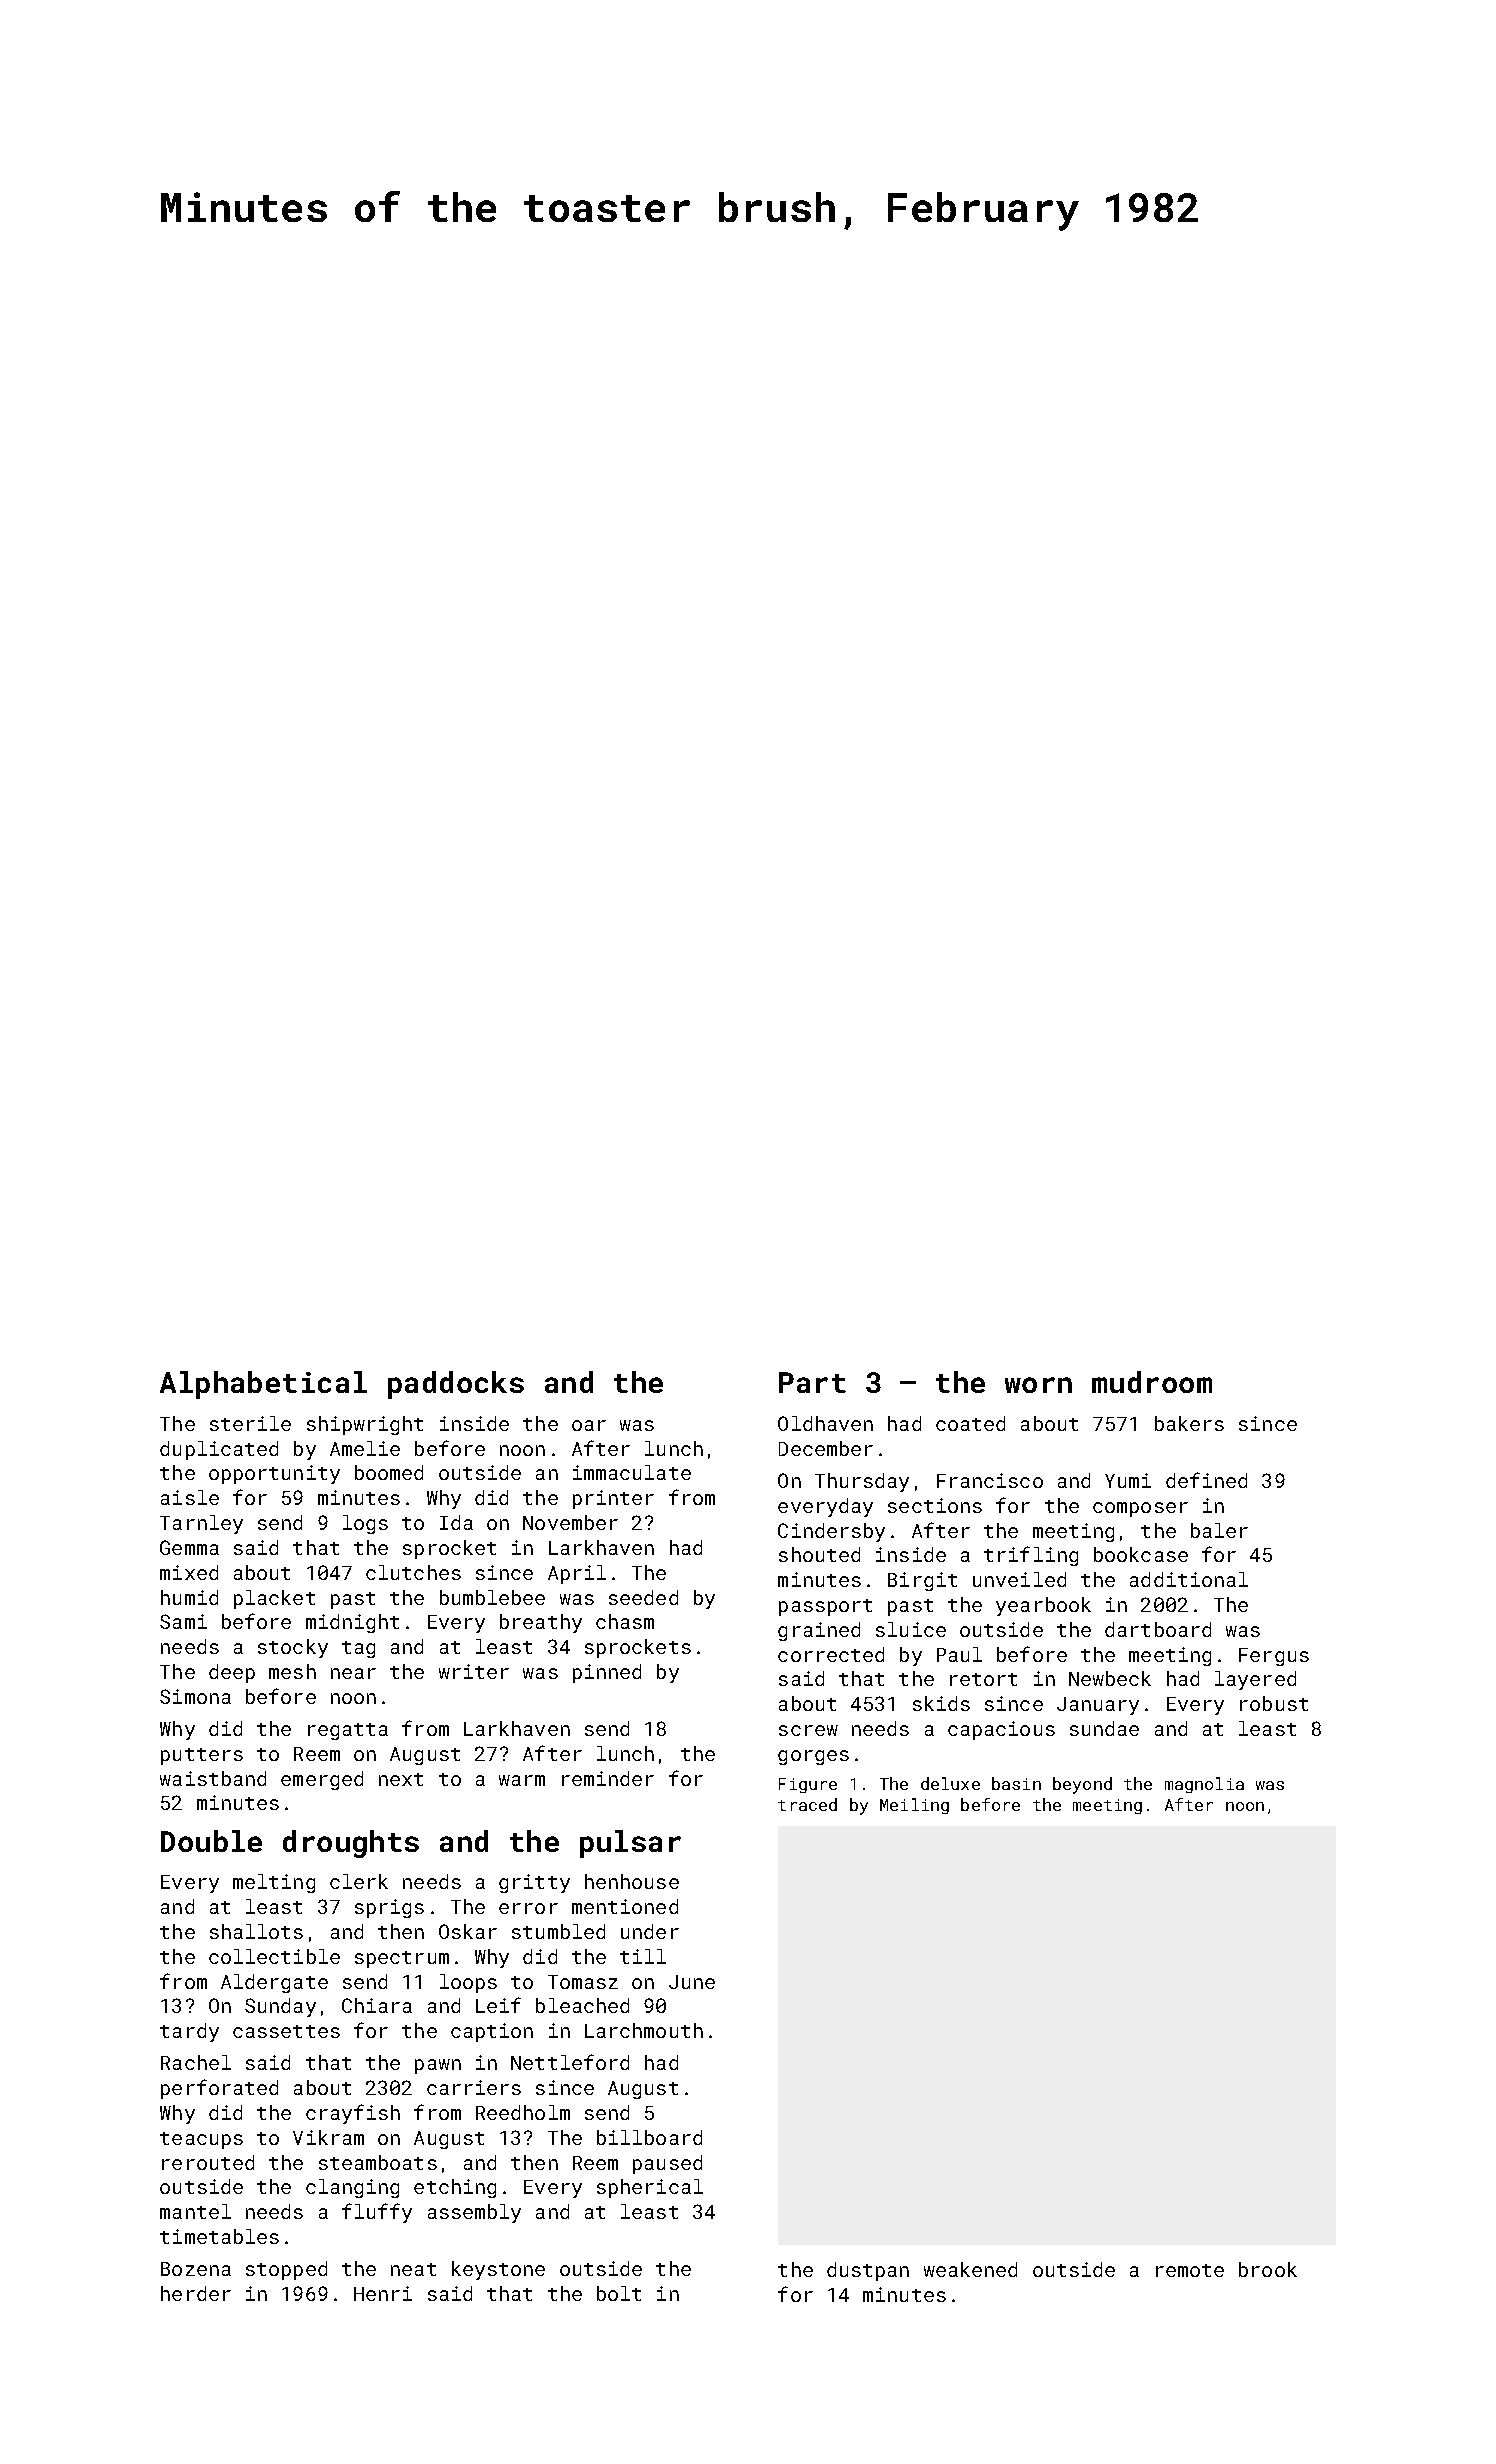 The width and height of the screenshot is (1496, 2464). Describe the element at coordinates (274, 1599) in the screenshot. I see `placket` at that location.
